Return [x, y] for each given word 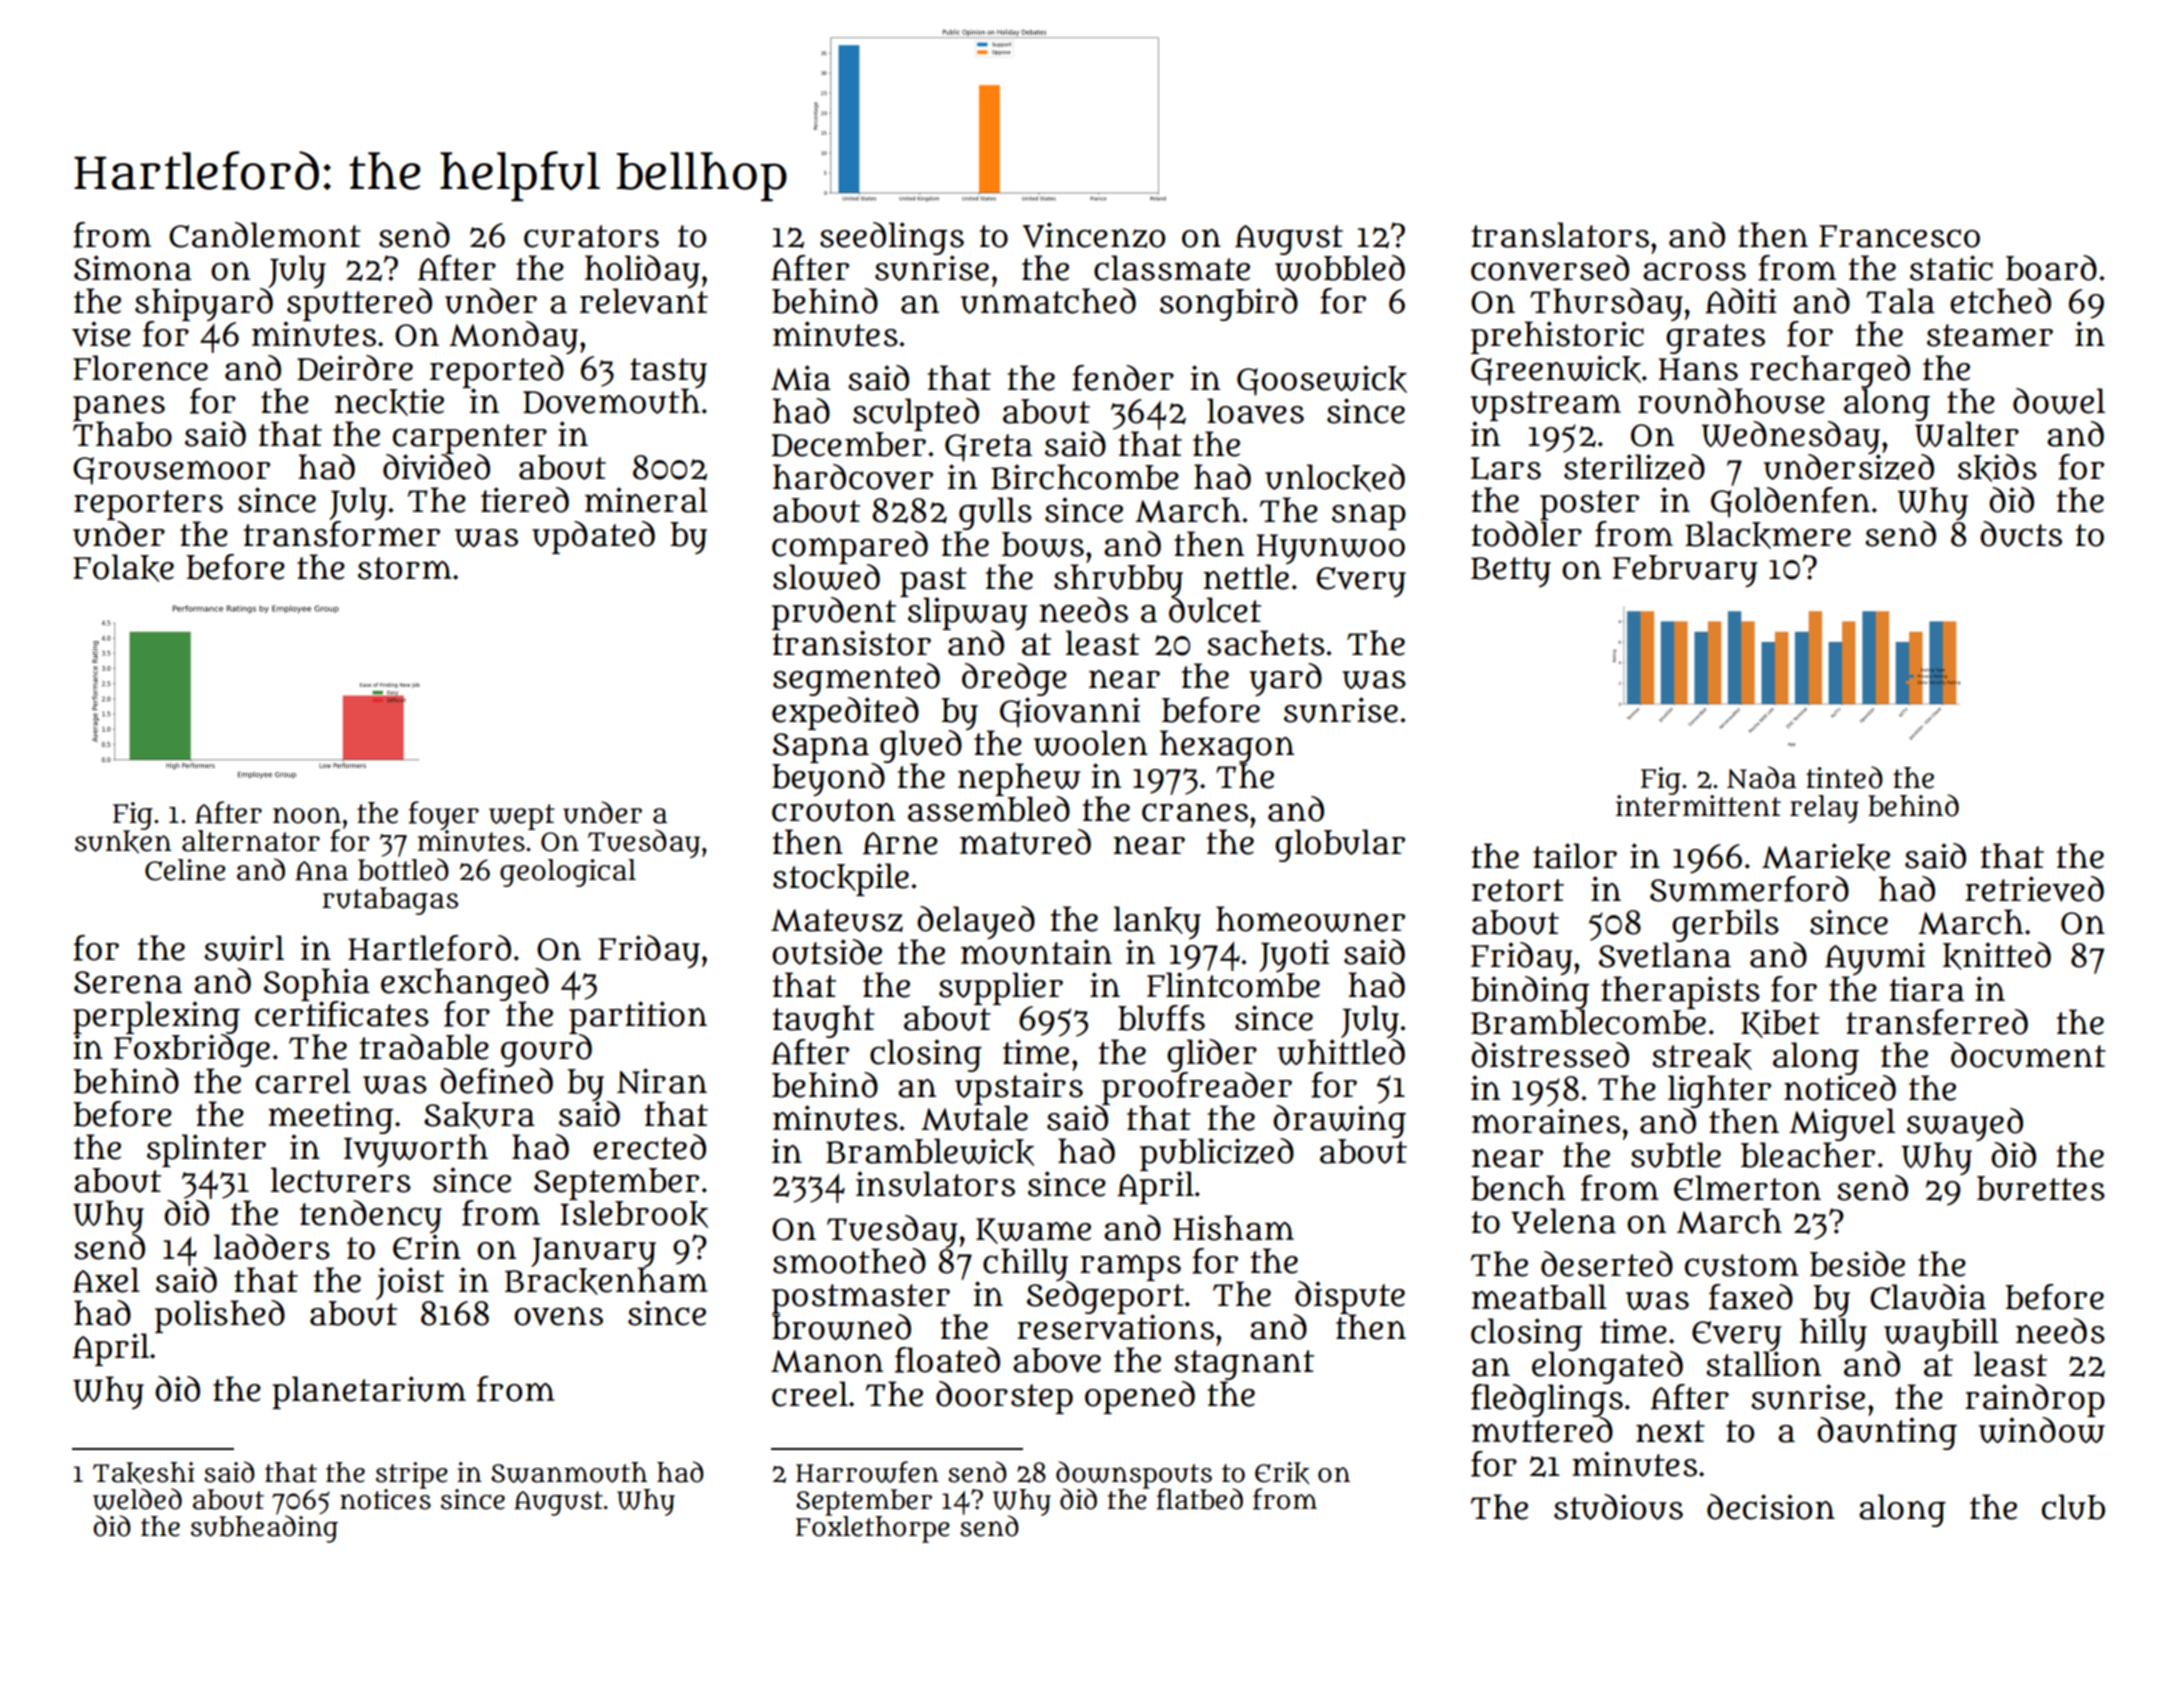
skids [1997, 468]
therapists [1680, 992]
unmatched [1048, 301]
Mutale [974, 1118]
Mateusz [837, 920]
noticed [1840, 1088]
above [1057, 1360]
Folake [123, 568]
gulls [995, 513]
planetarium [369, 1392]
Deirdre [355, 368]
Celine [185, 870]
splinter [206, 1150]
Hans [1698, 369]
